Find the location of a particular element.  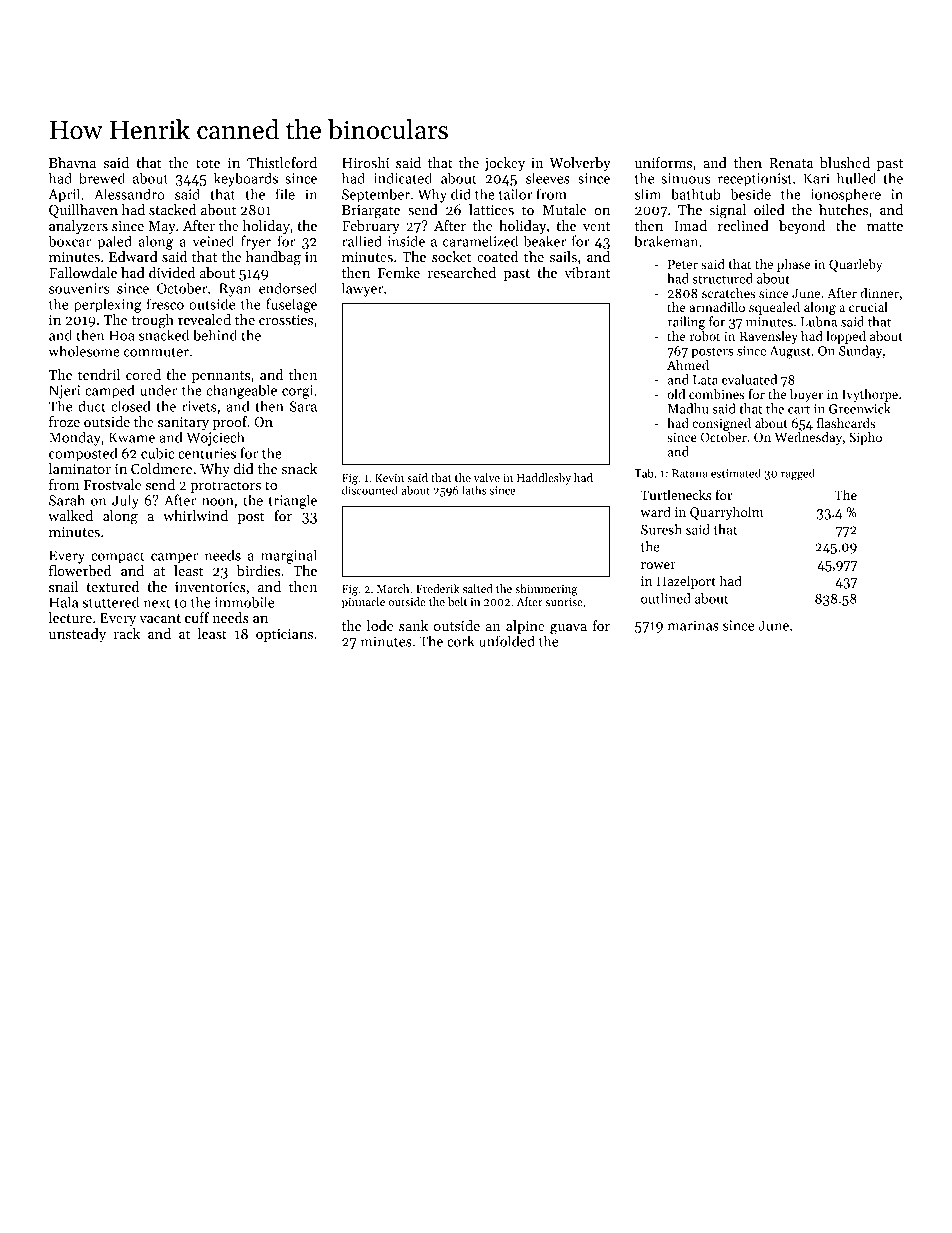

centuries is located at coordinates (207, 453).
